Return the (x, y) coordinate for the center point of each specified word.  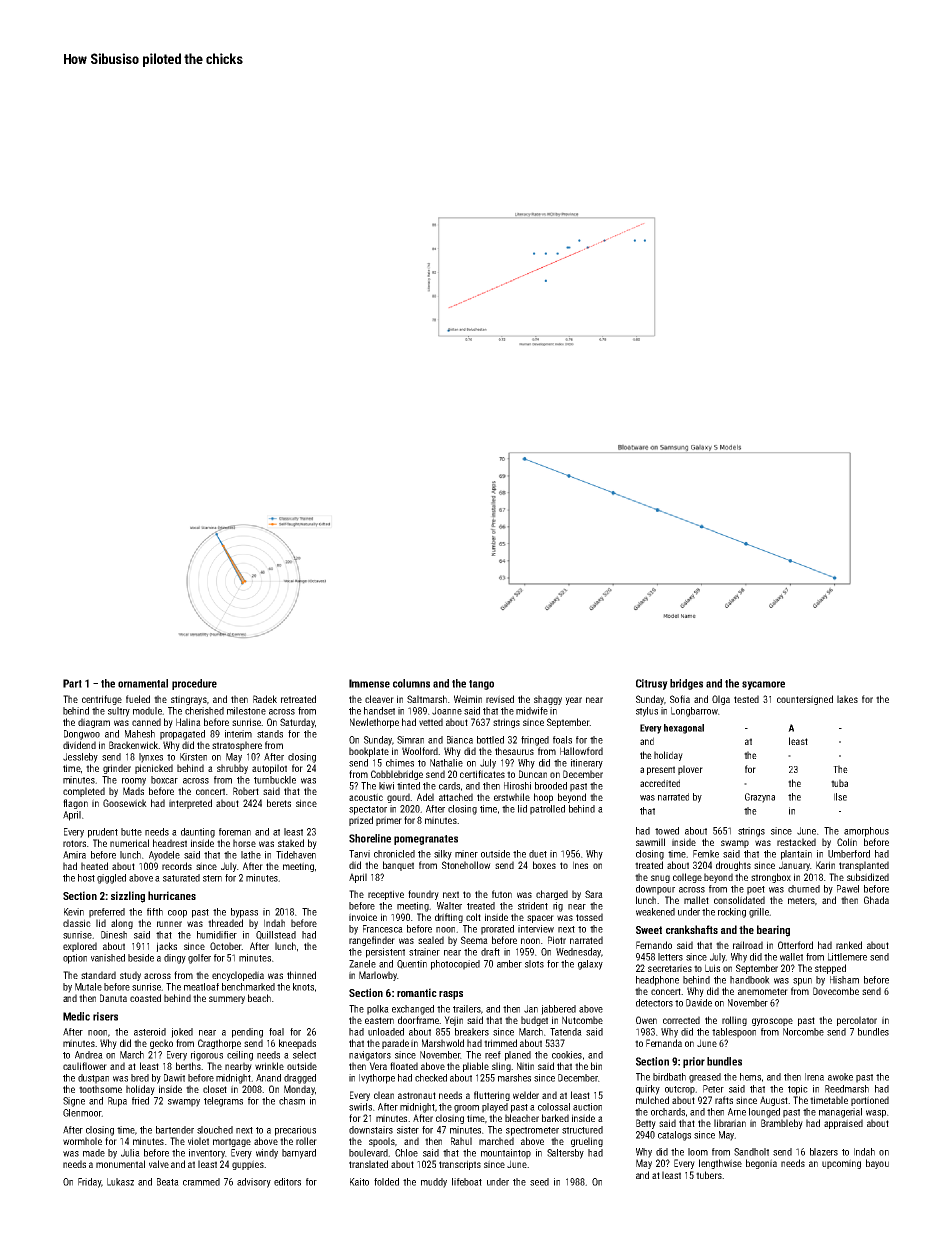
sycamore (763, 685)
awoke (840, 1077)
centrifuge (102, 700)
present (661, 770)
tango (481, 685)
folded (386, 1182)
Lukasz (120, 1182)
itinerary (587, 764)
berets (279, 803)
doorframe (418, 1020)
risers (105, 1016)
